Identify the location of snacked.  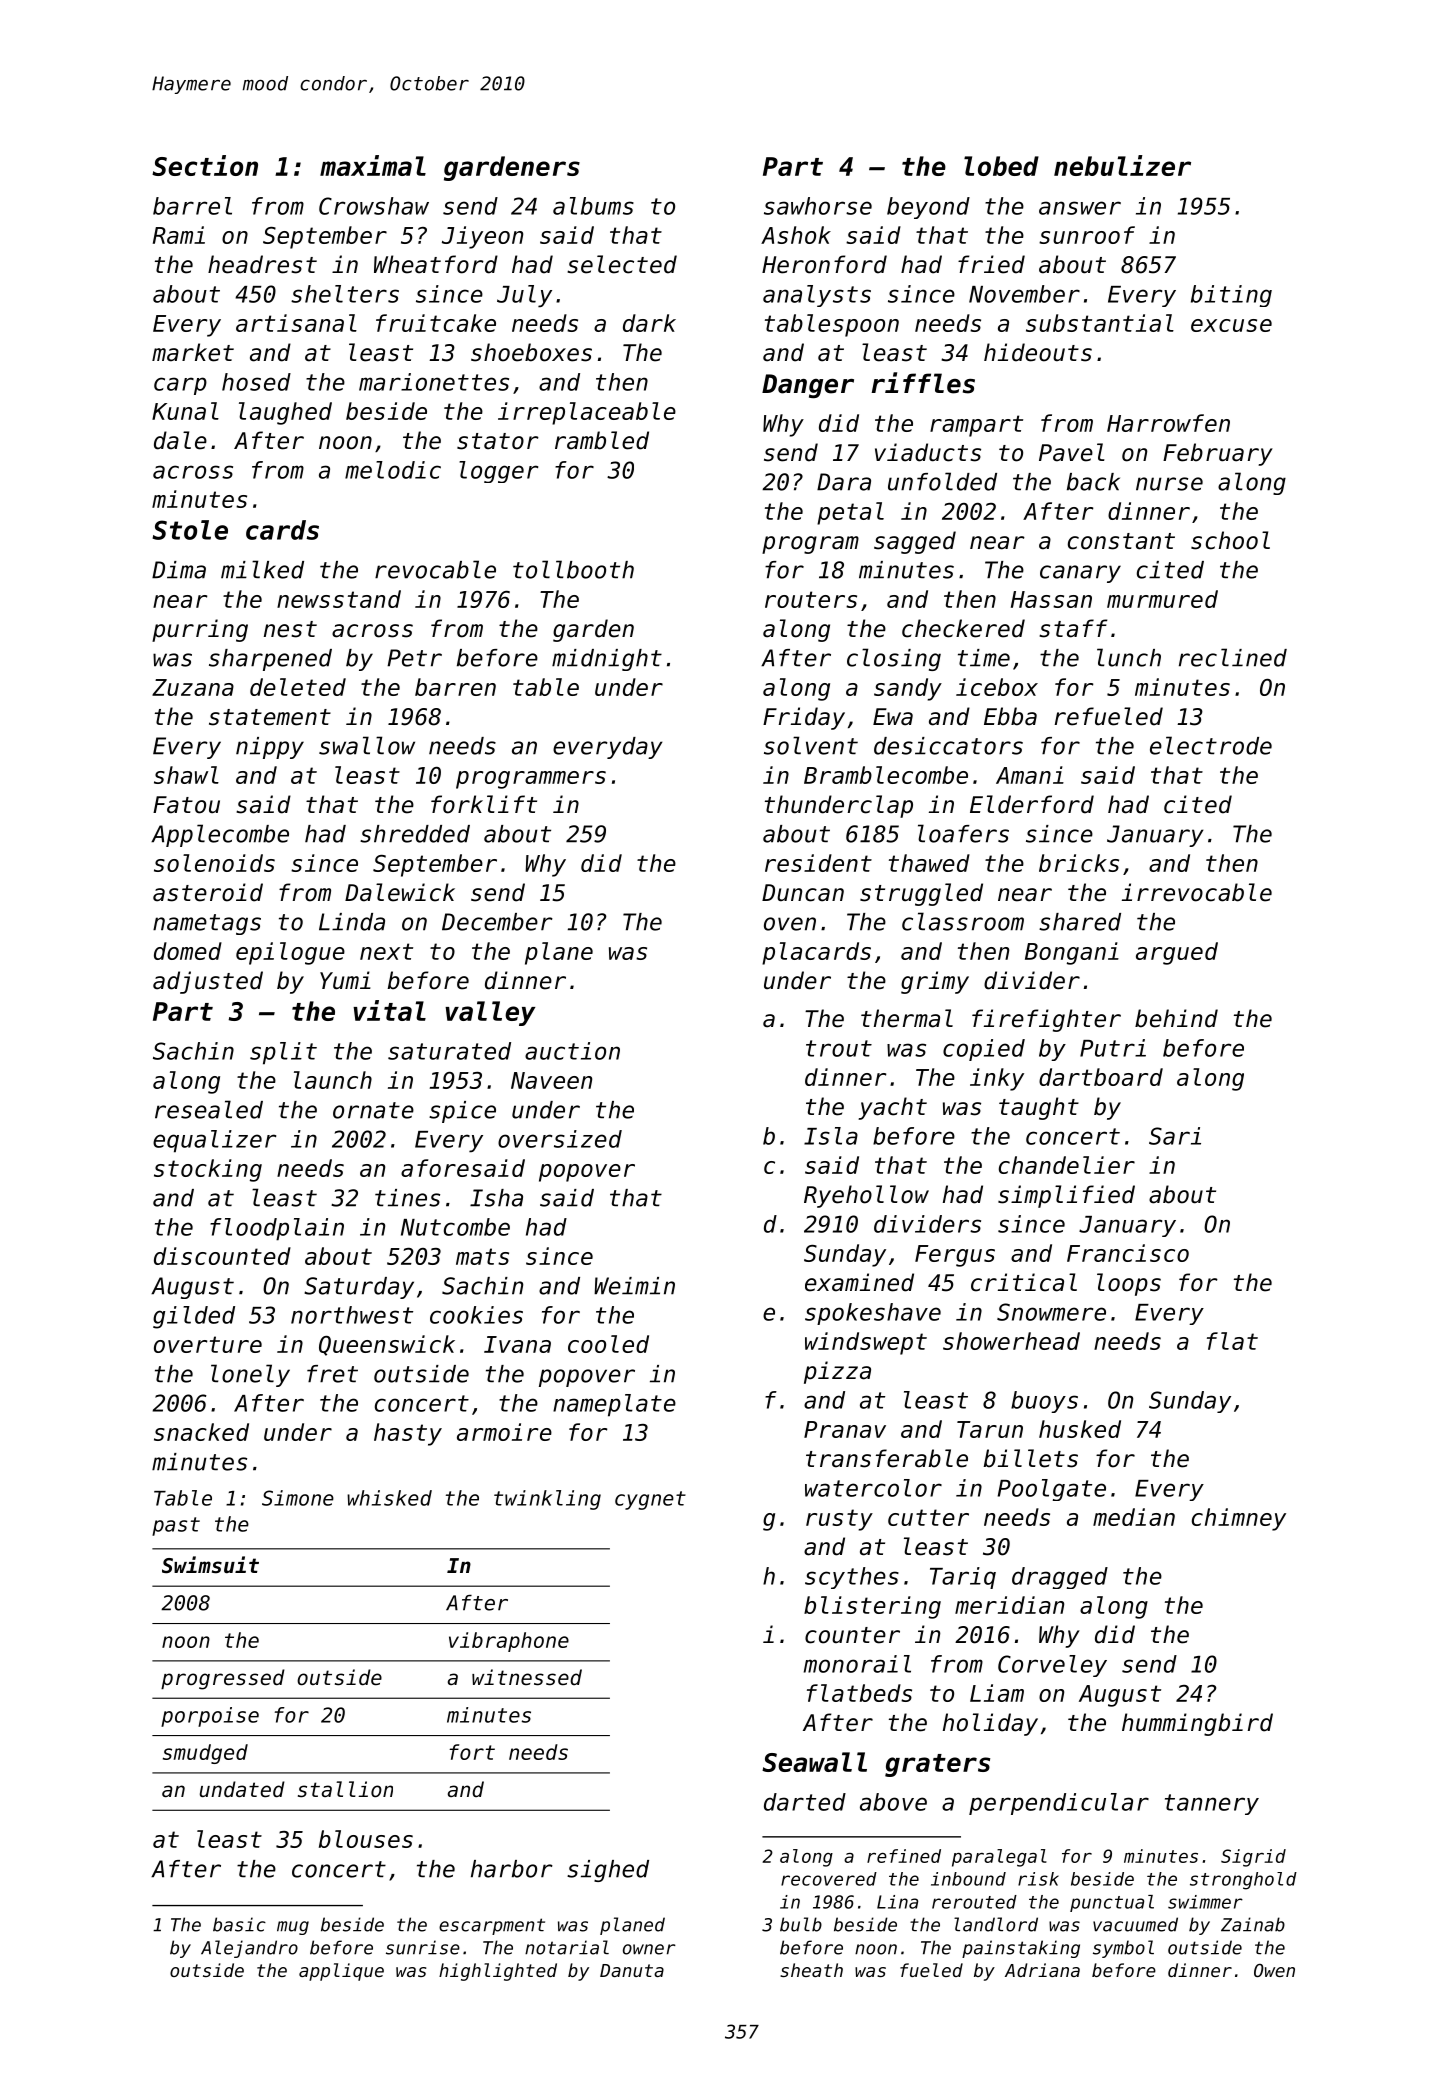
(201, 1432).
